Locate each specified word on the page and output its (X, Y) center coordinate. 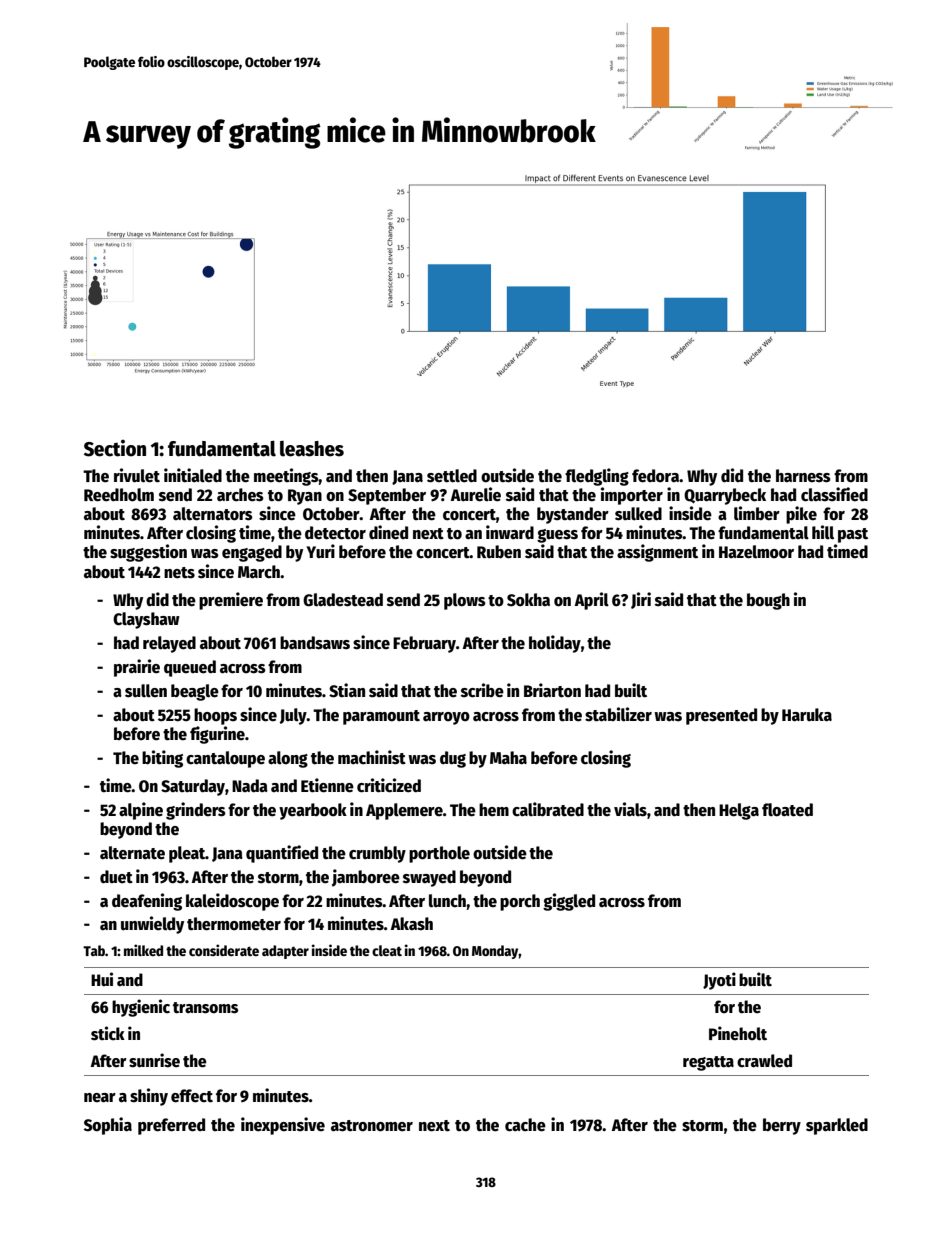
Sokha (528, 600)
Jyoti (719, 981)
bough (768, 601)
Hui (102, 979)
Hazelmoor (756, 552)
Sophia (108, 1126)
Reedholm (119, 495)
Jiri (641, 600)
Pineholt (738, 1033)
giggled (569, 902)
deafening (147, 902)
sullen (146, 691)
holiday (555, 644)
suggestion (148, 553)
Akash (412, 924)
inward (510, 532)
